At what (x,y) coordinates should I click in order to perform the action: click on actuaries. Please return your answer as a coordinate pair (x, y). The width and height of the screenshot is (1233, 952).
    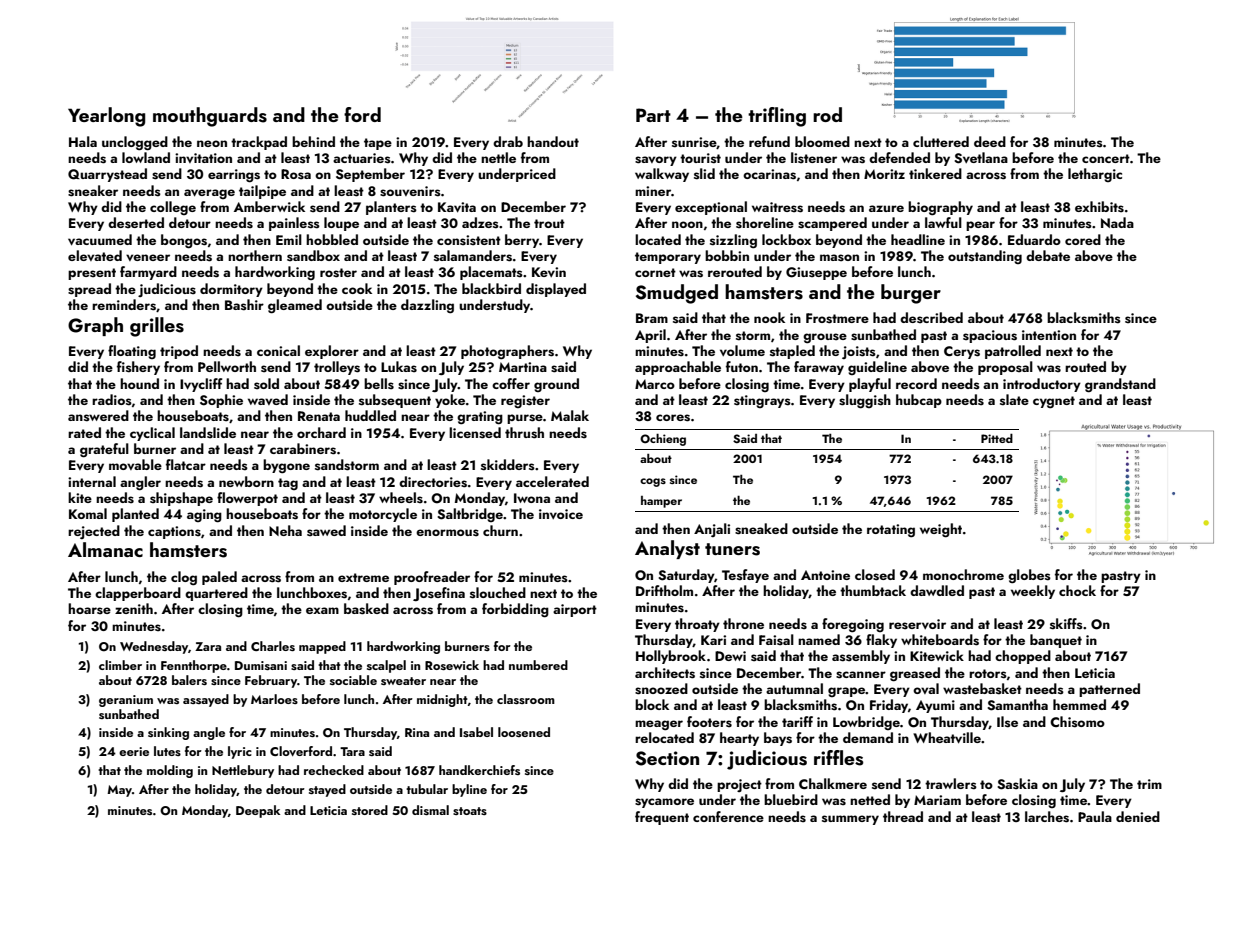
    Looking at the image, I should click on (362, 158).
